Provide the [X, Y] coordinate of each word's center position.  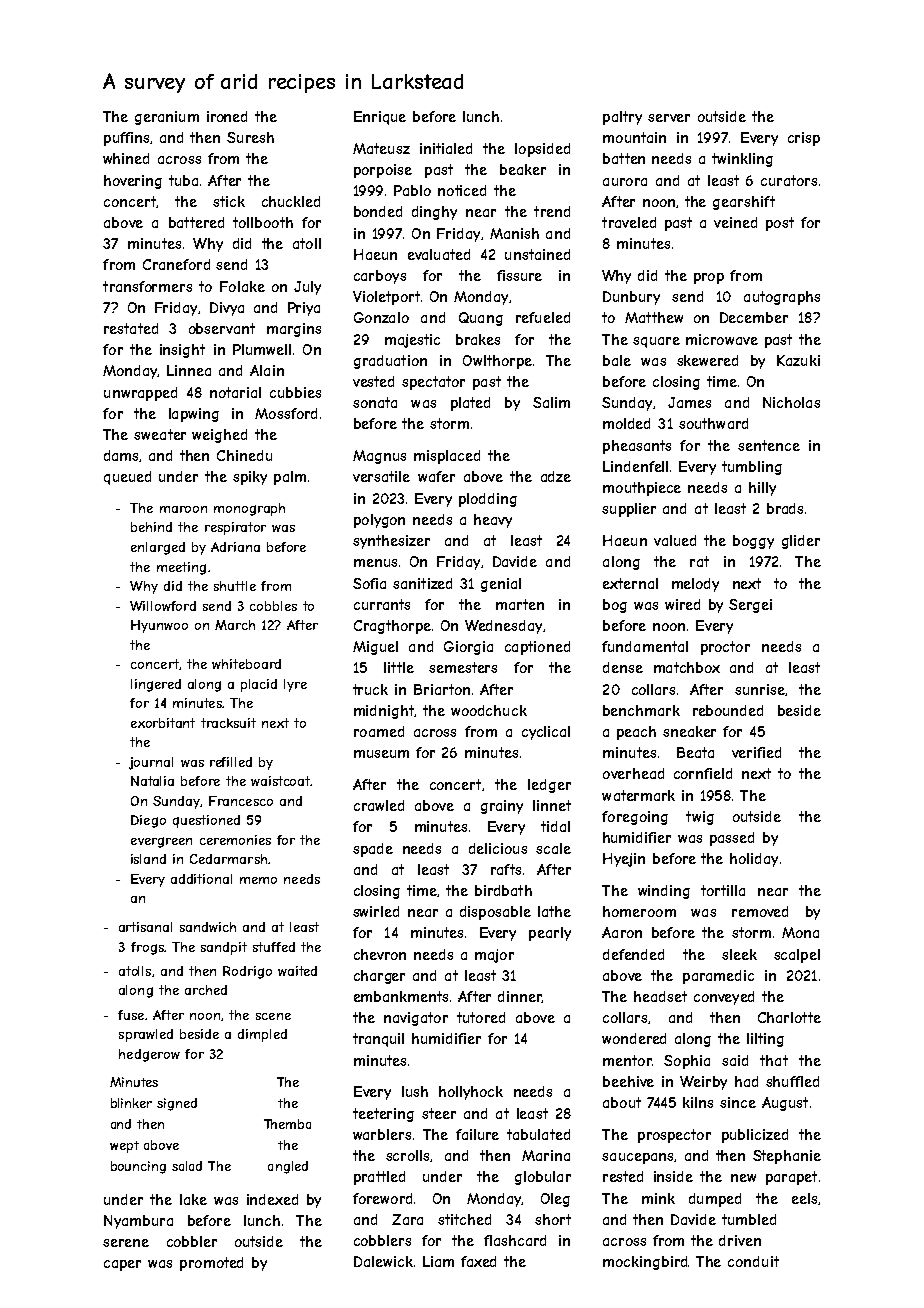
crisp [804, 139]
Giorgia [468, 648]
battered [196, 222]
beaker [523, 169]
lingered [156, 685]
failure [477, 1134]
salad [187, 1166]
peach [636, 733]
